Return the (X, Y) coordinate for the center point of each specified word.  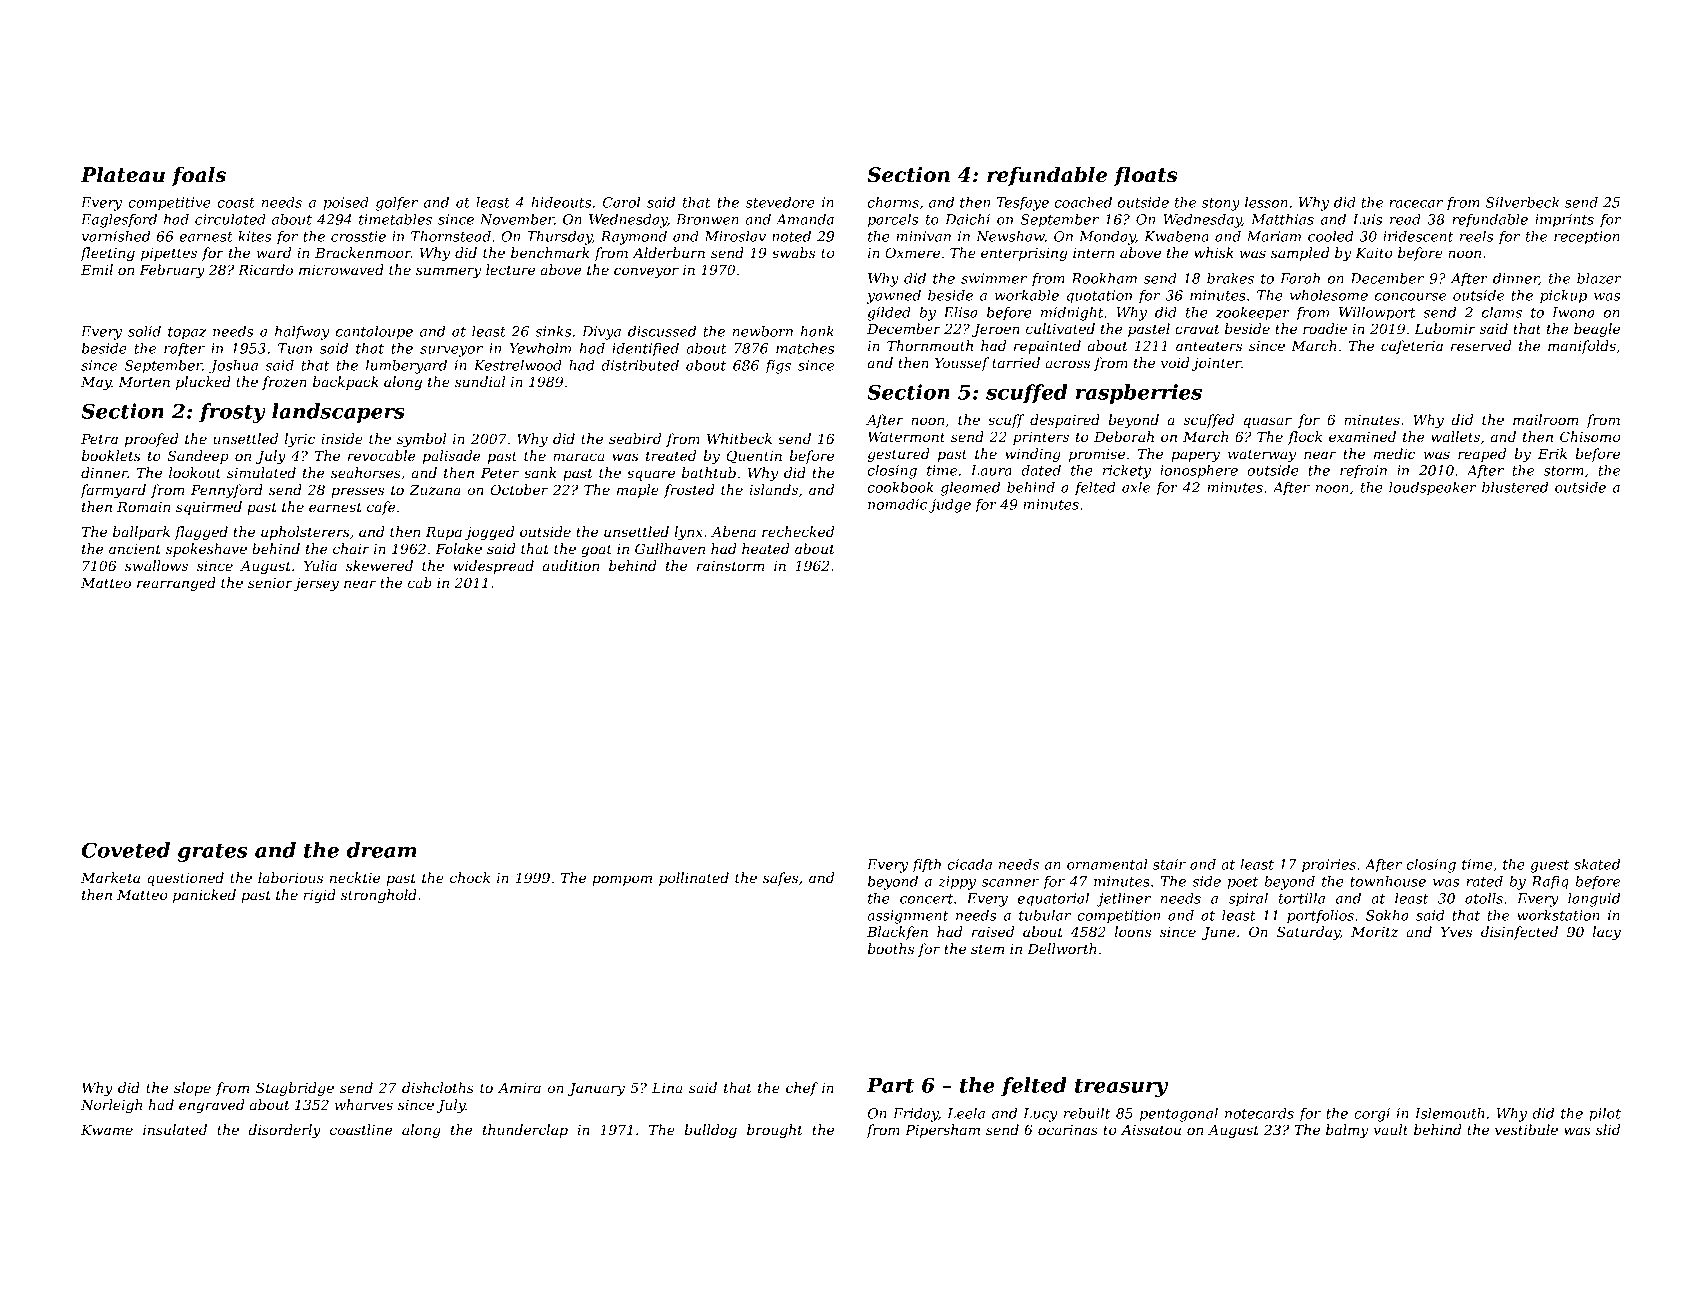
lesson (1266, 202)
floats (1145, 176)
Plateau (123, 175)
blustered (1515, 487)
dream (381, 850)
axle (1136, 487)
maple (638, 491)
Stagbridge (295, 1089)
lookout (195, 472)
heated (765, 548)
